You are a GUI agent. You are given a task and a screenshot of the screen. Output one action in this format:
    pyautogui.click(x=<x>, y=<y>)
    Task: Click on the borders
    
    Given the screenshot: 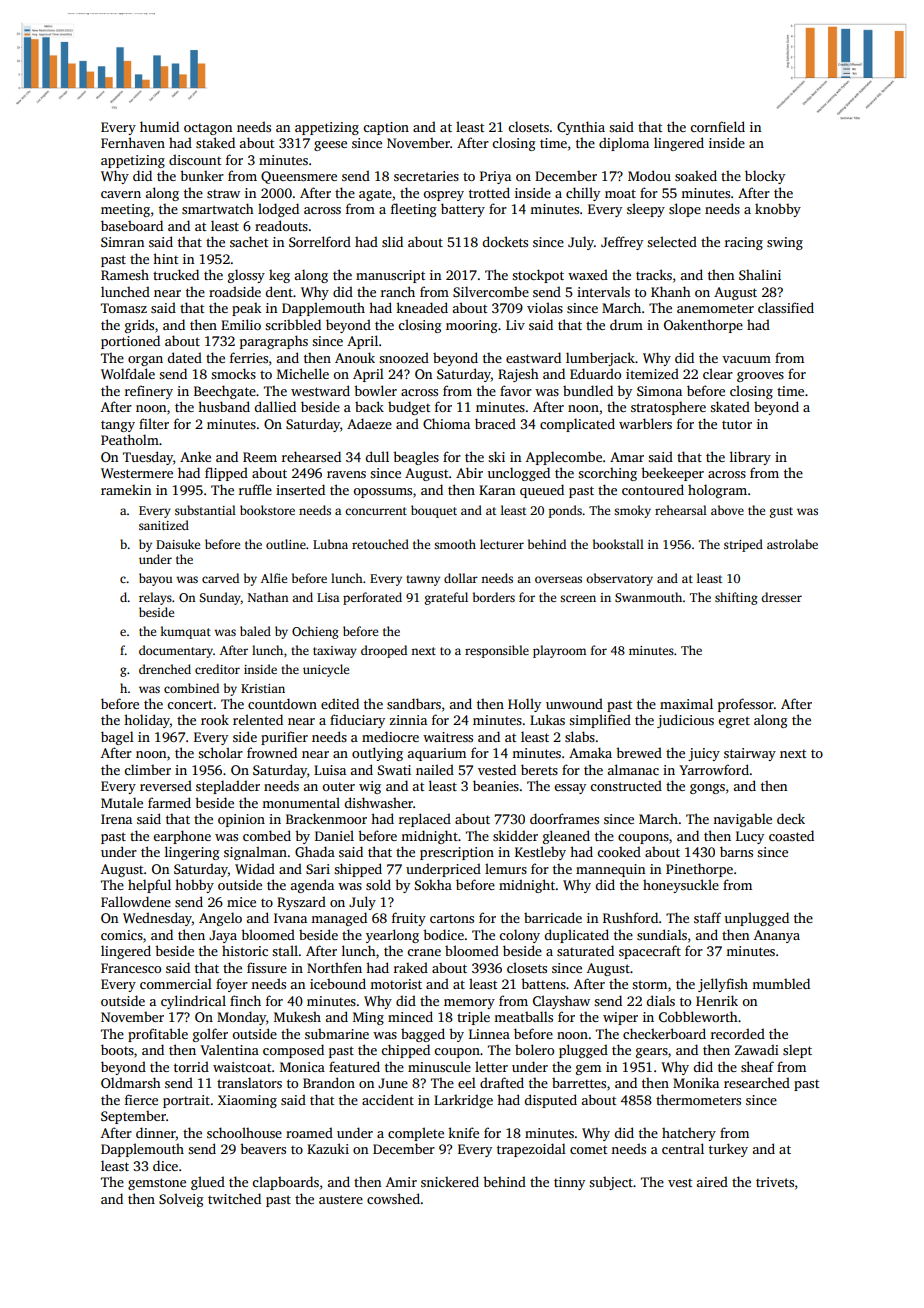 What is the action you would take?
    pyautogui.click(x=494, y=597)
